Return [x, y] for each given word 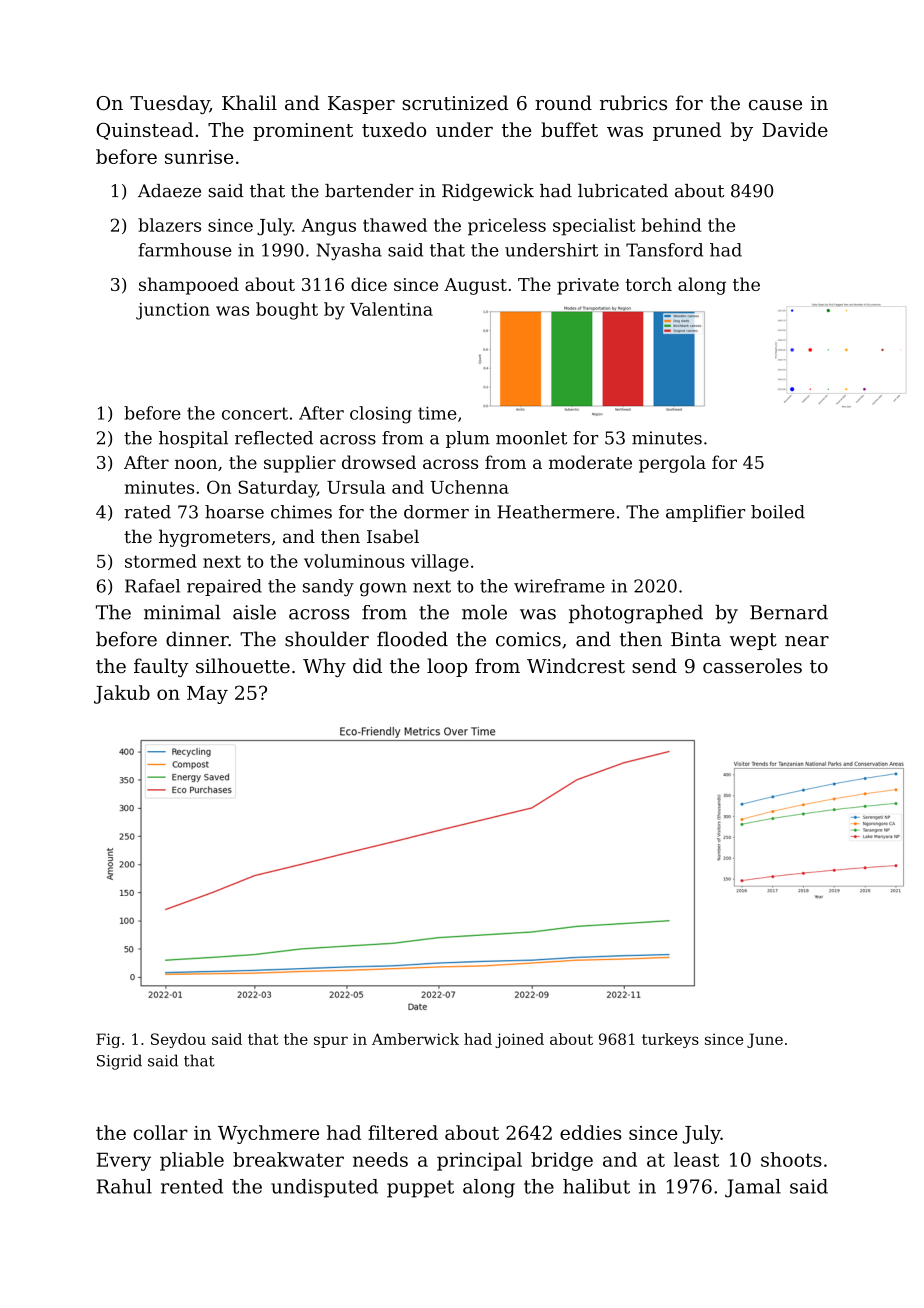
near [807, 641]
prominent [303, 132]
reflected [274, 438]
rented [192, 1186]
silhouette [243, 666]
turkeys [670, 1040]
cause [775, 105]
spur [331, 1042]
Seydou [178, 1040]
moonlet [531, 438]
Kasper [361, 105]
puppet [420, 1189]
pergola [672, 464]
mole [484, 612]
